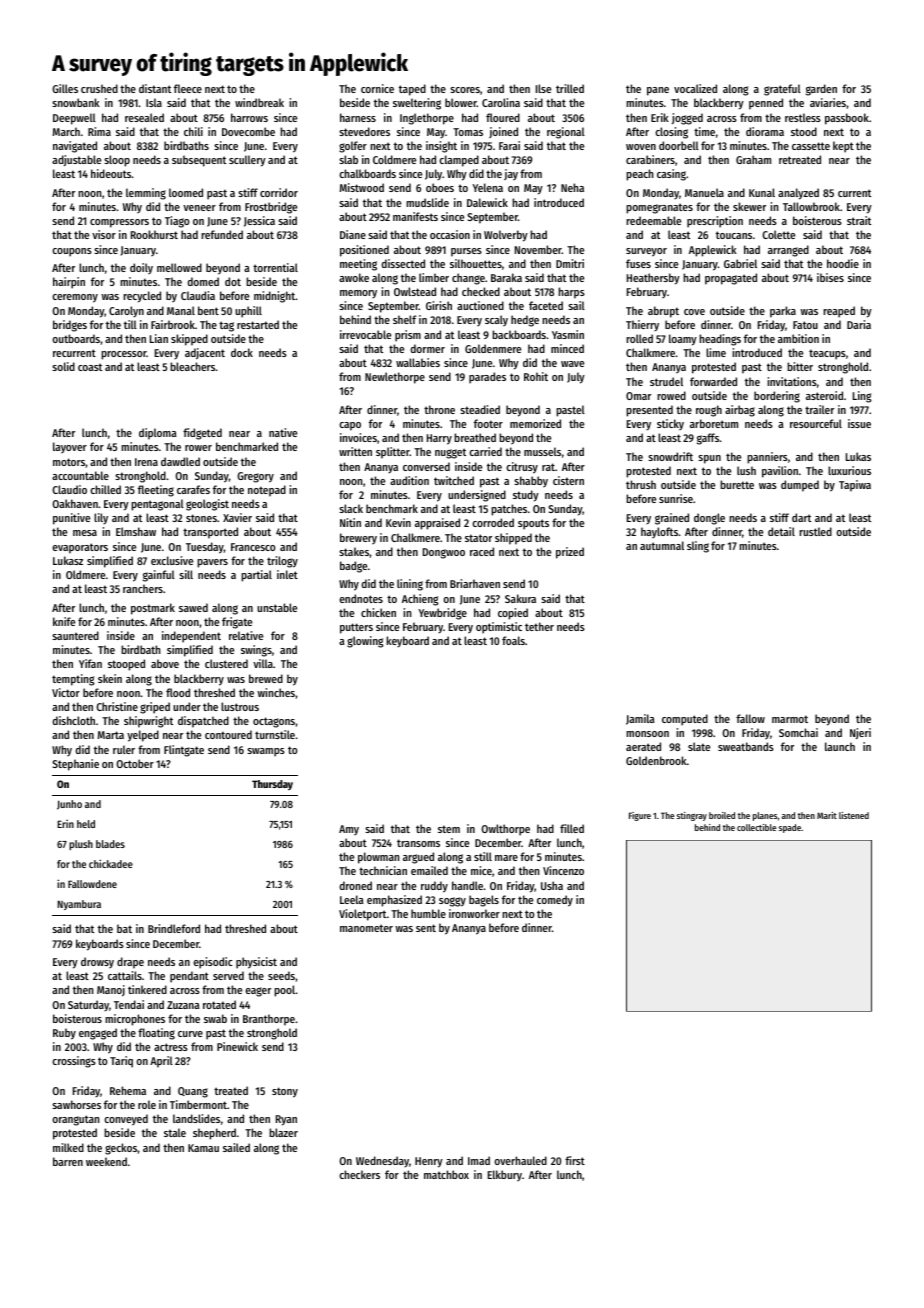 This page has width=924, height=1308. What do you see at coordinates (106, 1161) in the page?
I see `weekend` at bounding box center [106, 1161].
